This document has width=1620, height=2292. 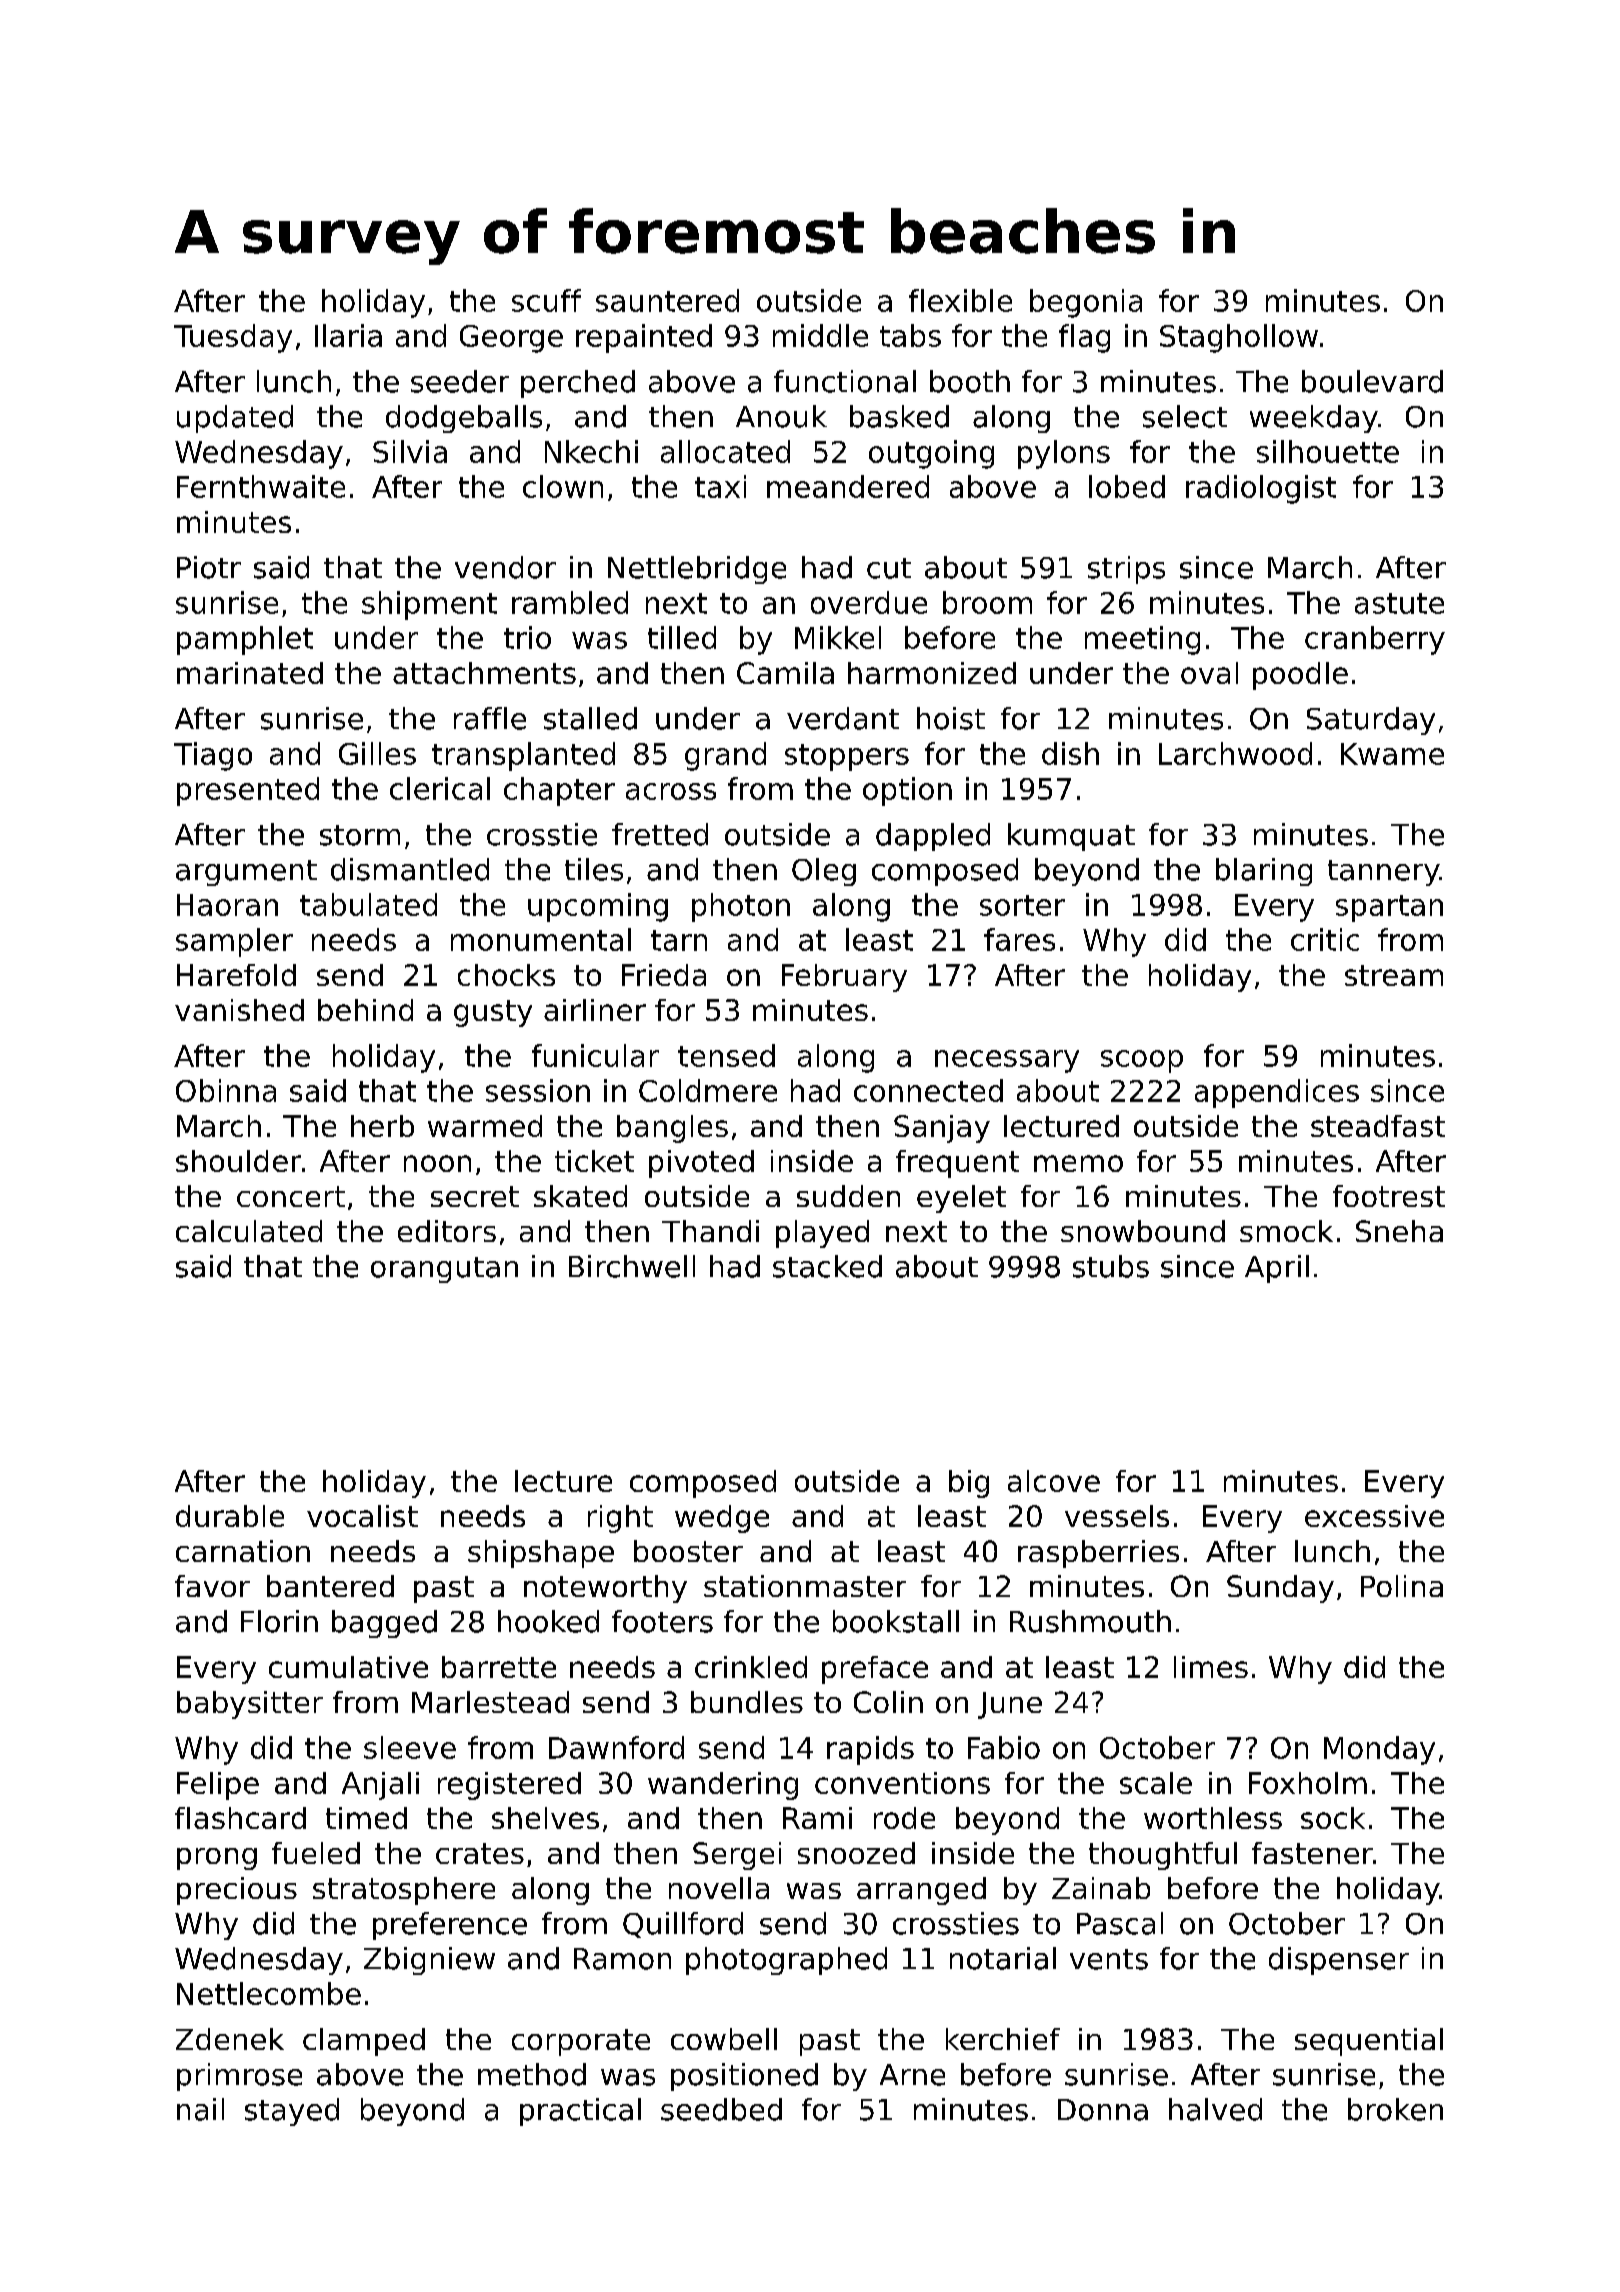 What do you see at coordinates (1325, 939) in the document?
I see `critic` at bounding box center [1325, 939].
